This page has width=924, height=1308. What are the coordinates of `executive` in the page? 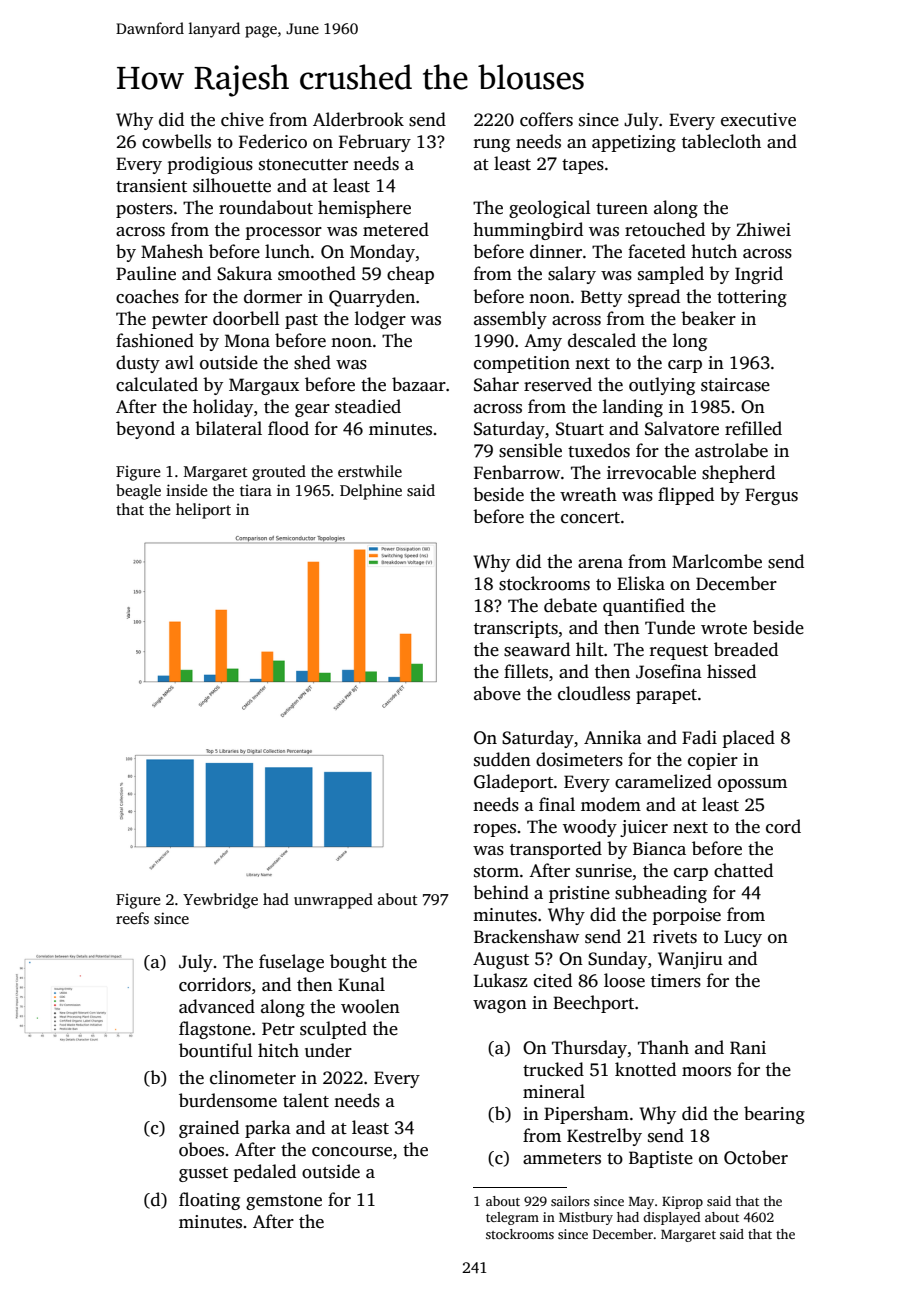 It's located at (758, 120).
